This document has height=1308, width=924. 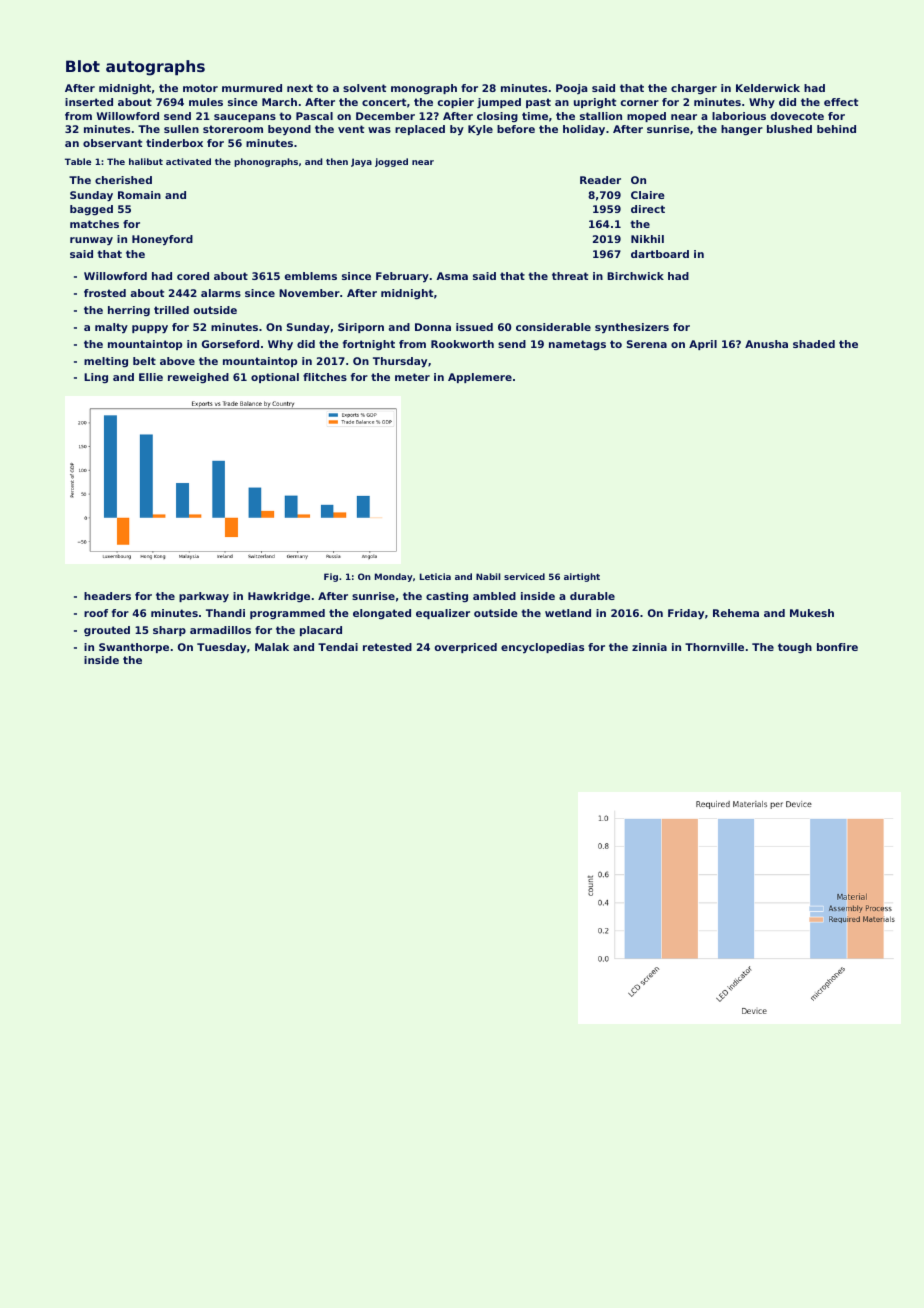 I want to click on Asma, so click(x=452, y=276).
